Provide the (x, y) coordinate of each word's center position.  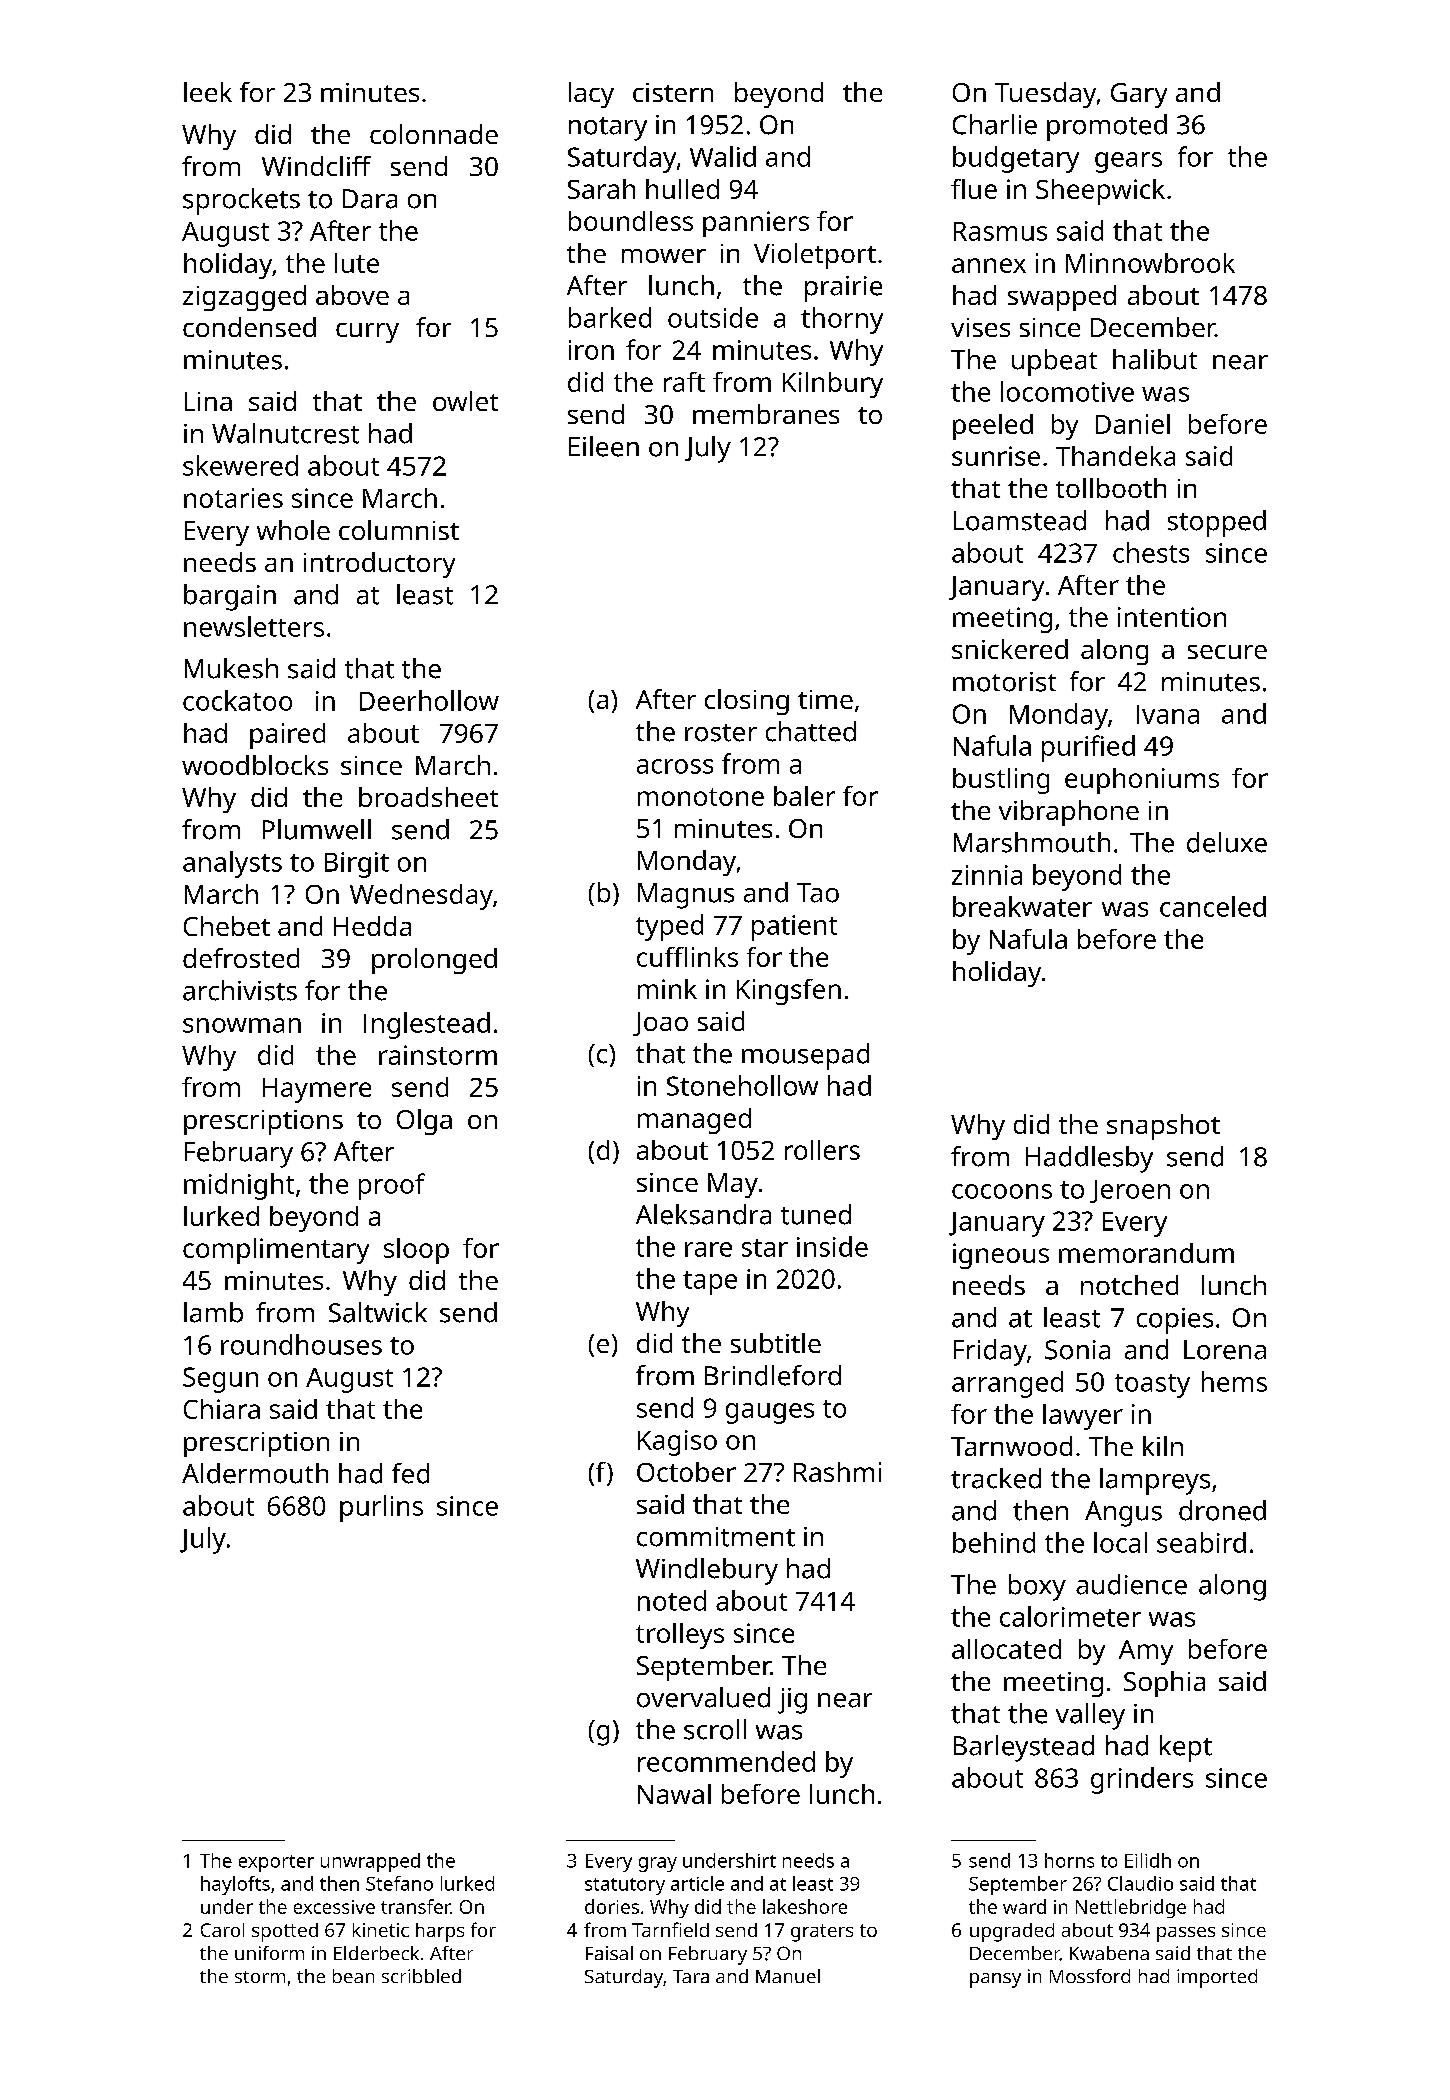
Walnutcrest (285, 433)
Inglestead (427, 1025)
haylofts (235, 1885)
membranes (766, 414)
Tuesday (1045, 95)
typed (669, 927)
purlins (381, 1508)
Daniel (1133, 424)
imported (1217, 1978)
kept (1186, 1748)
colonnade (434, 134)
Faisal (609, 1953)
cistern (673, 92)
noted (672, 1600)
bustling (1001, 781)
